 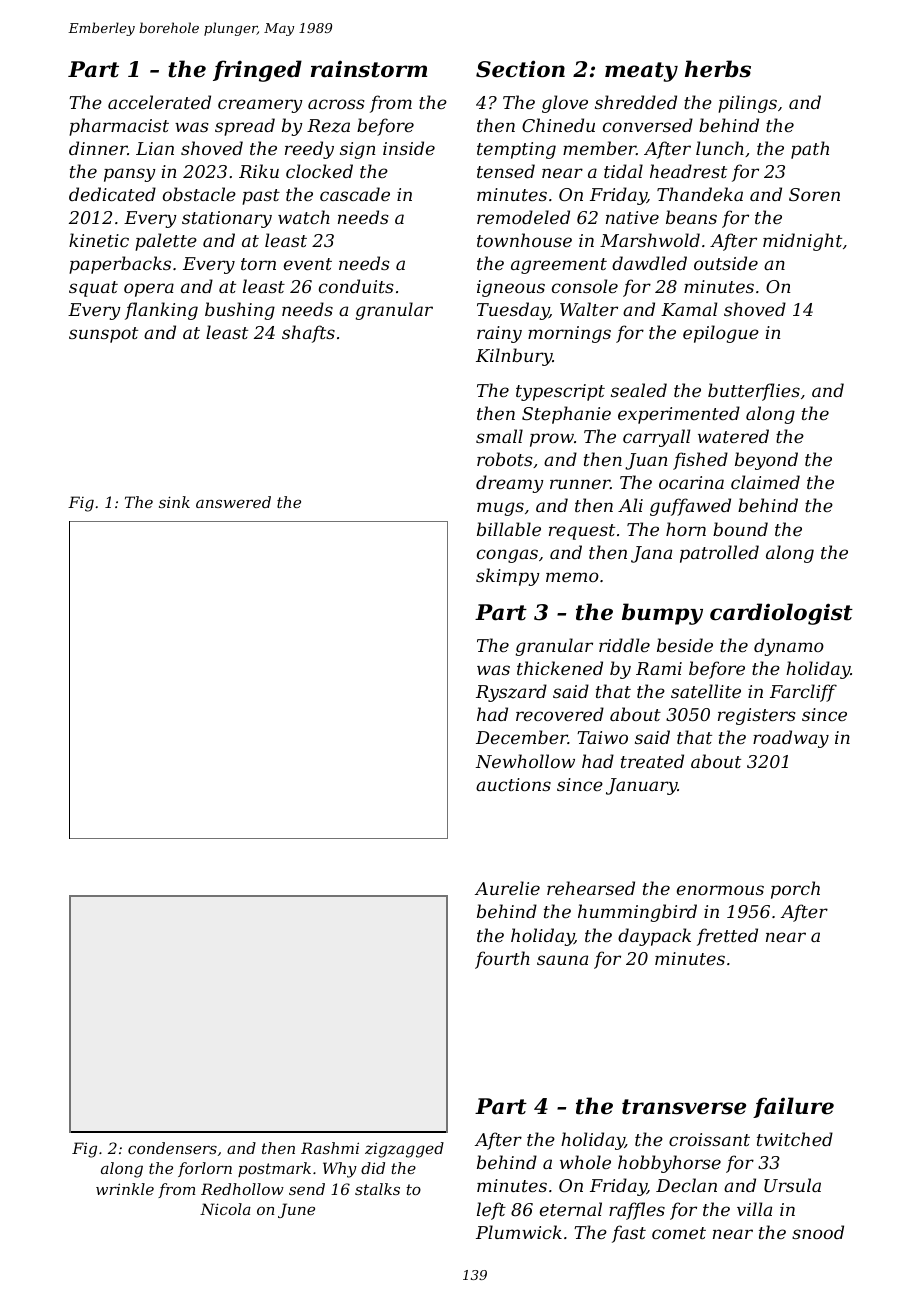 What do you see at coordinates (700, 194) in the image?
I see `Thandeka` at bounding box center [700, 194].
